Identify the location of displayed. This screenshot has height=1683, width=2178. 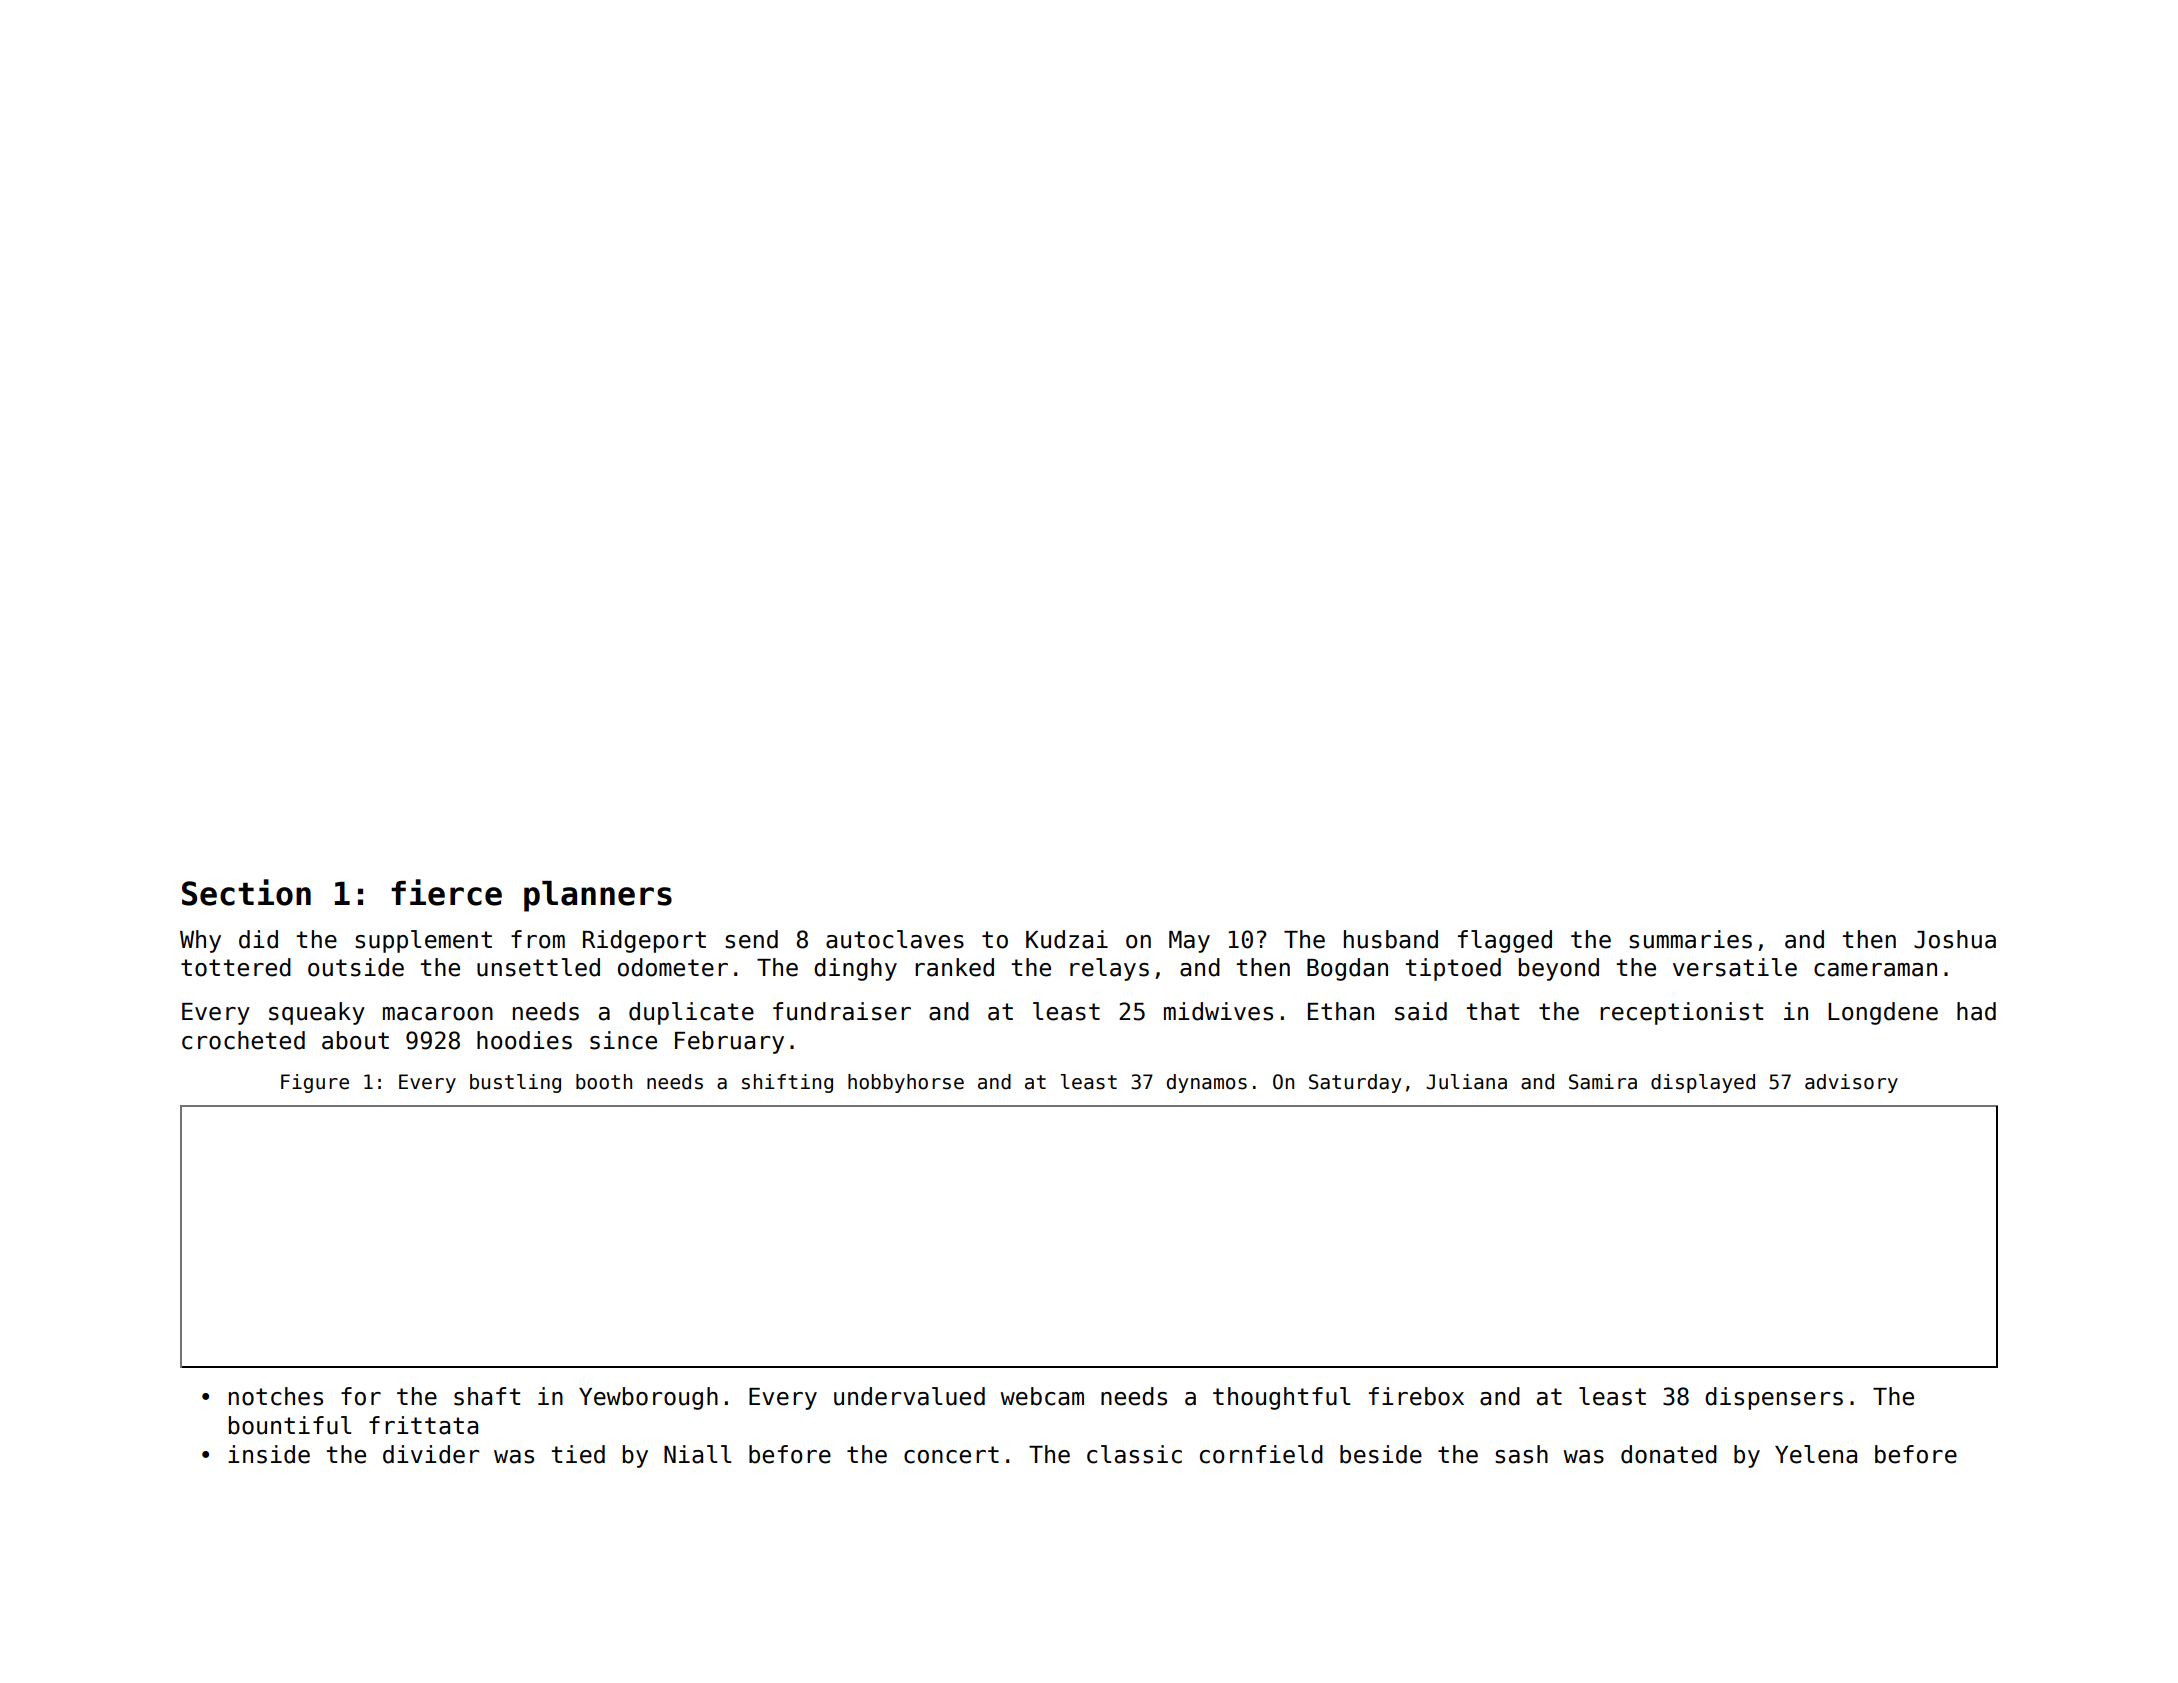
(1703, 1083).
